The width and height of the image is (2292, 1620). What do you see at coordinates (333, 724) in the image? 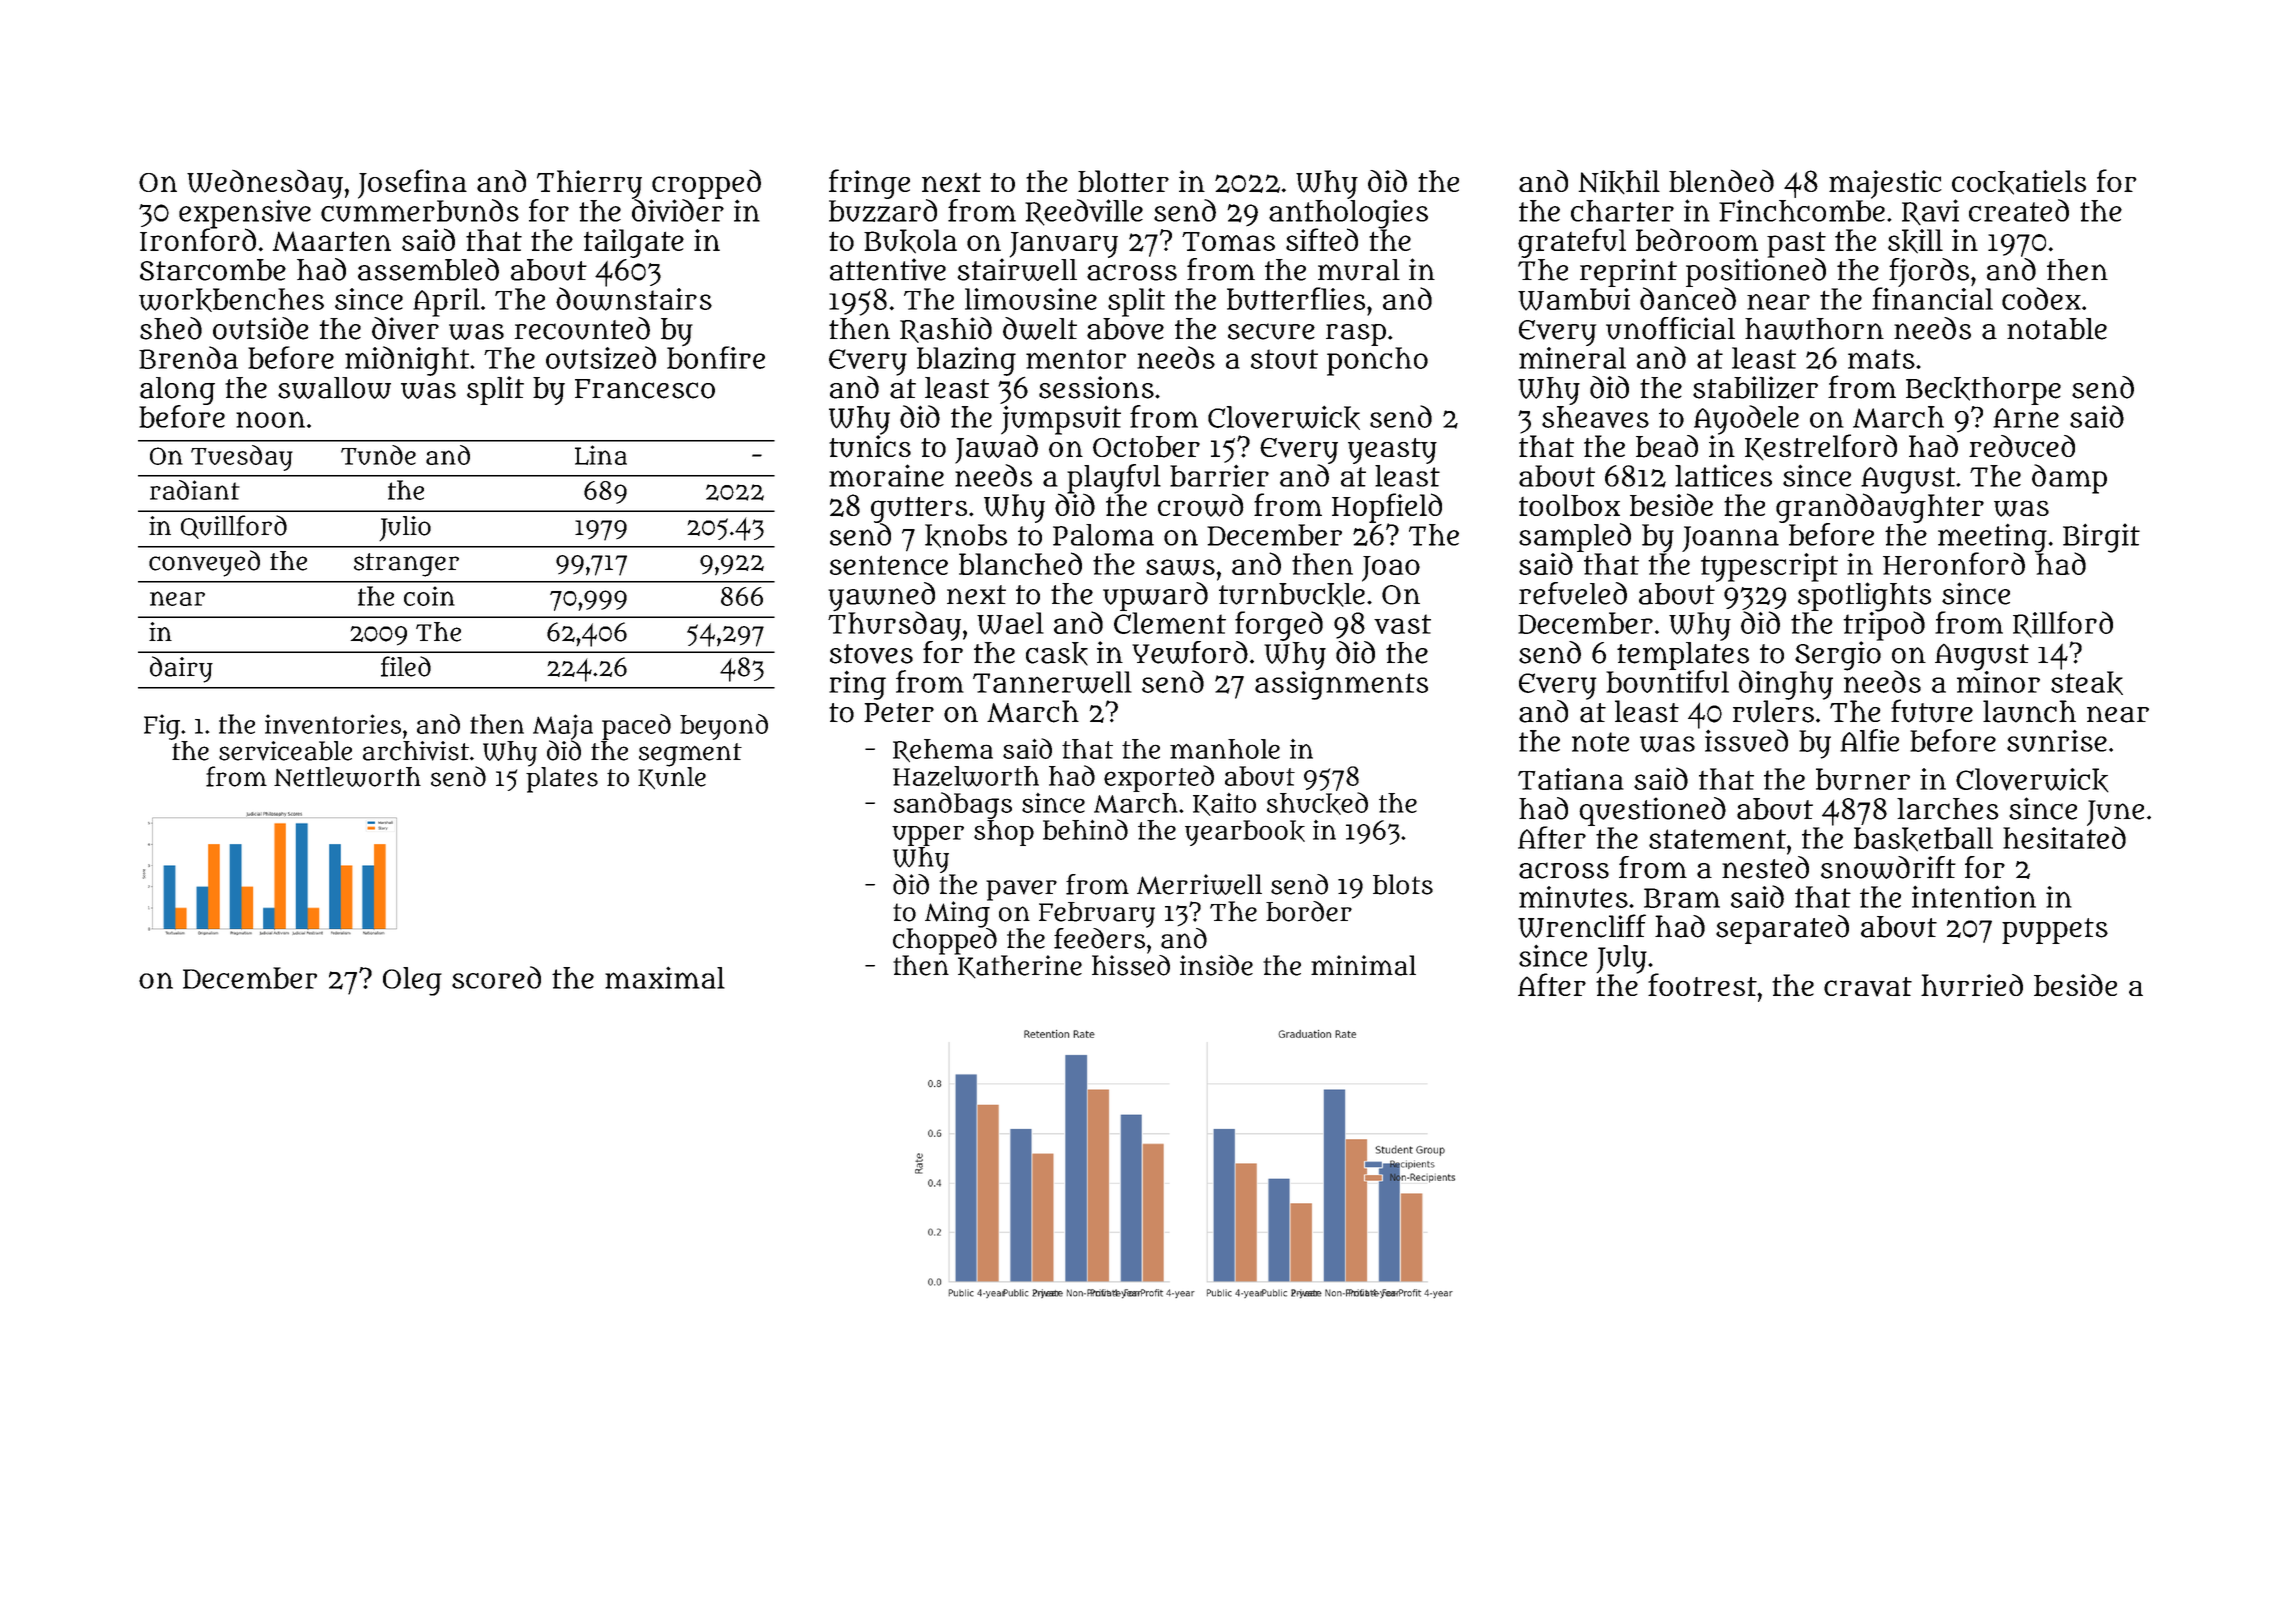
I see `inventories` at bounding box center [333, 724].
